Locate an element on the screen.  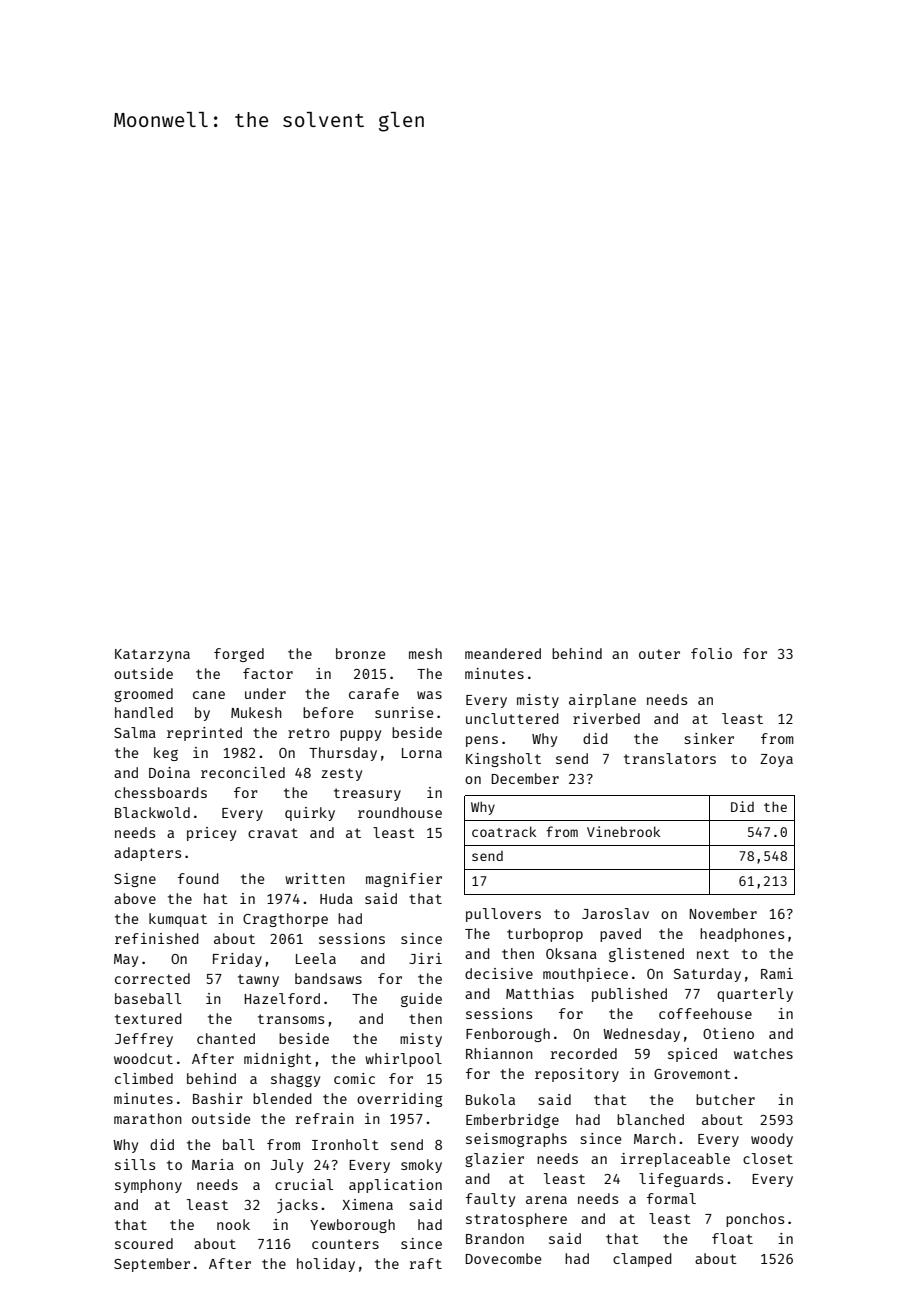
holiday is located at coordinates (326, 1265).
